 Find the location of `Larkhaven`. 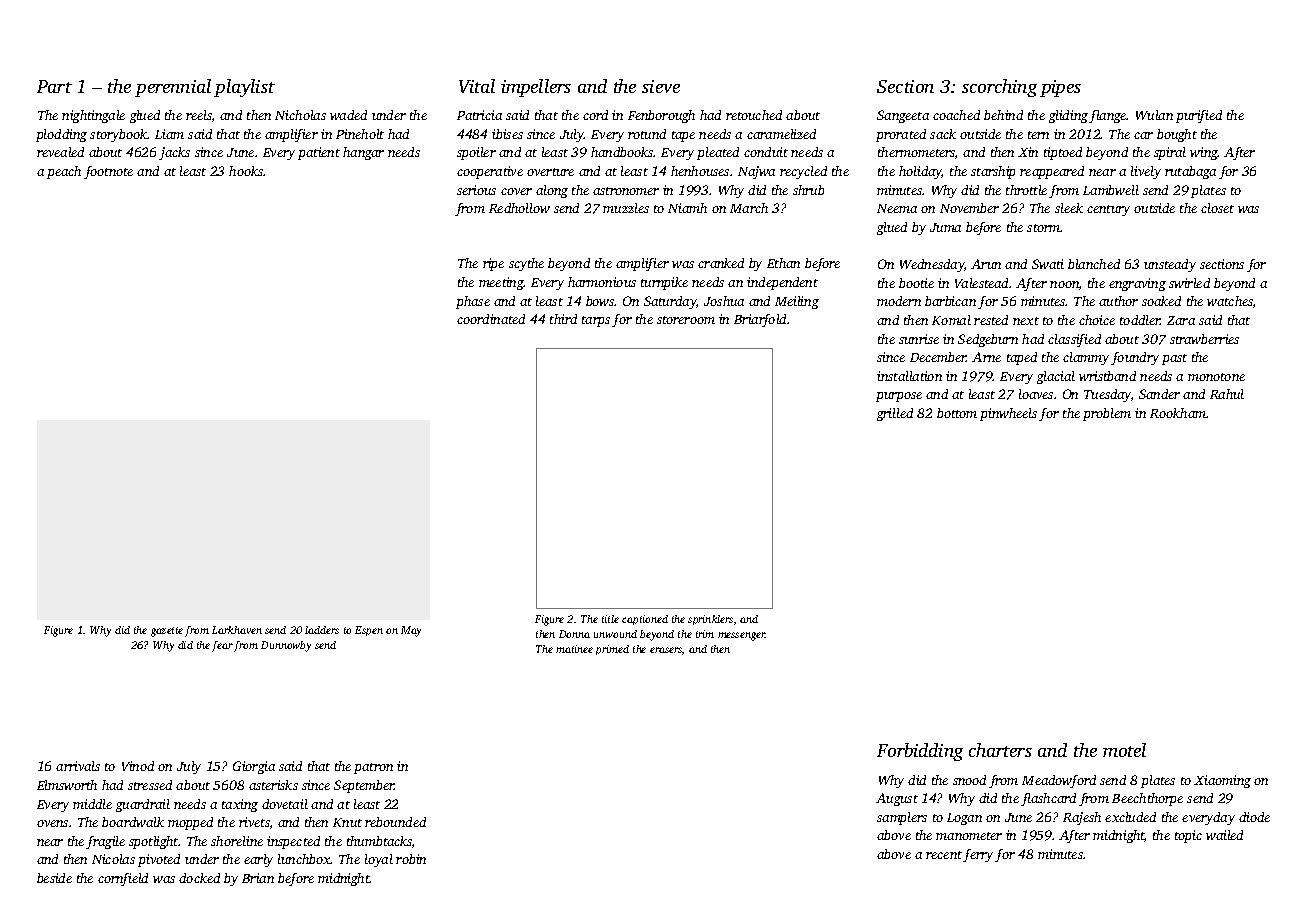

Larkhaven is located at coordinates (237, 630).
